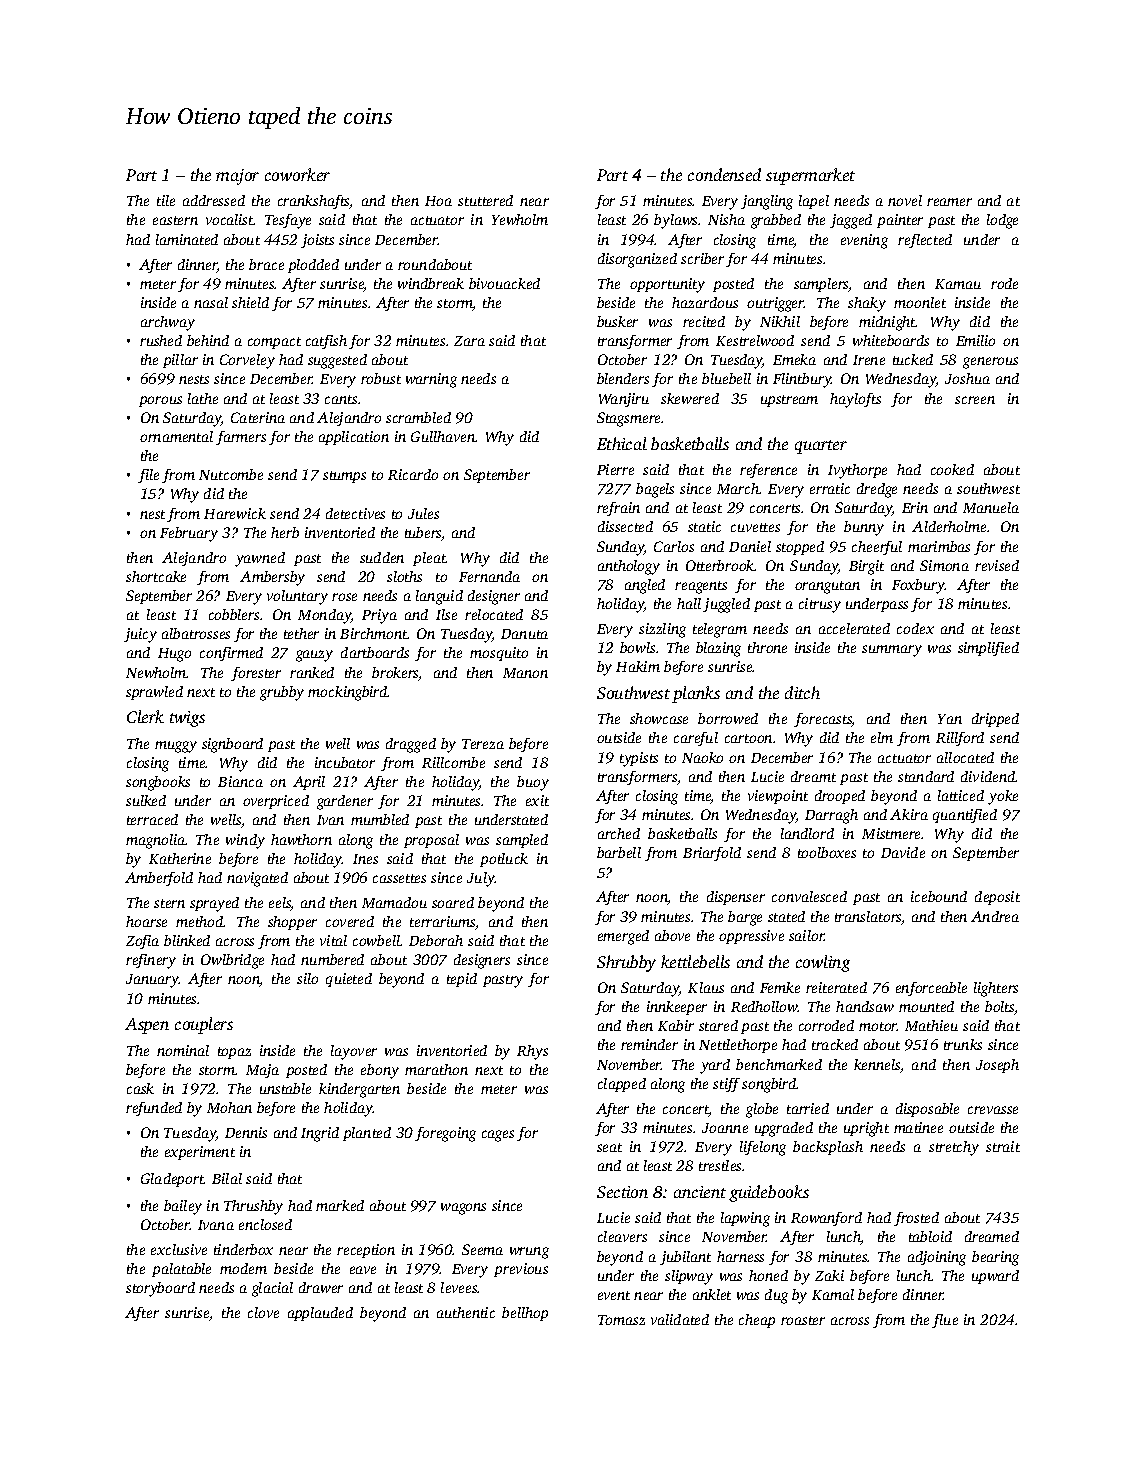 The width and height of the page is (1146, 1483). Describe the element at coordinates (314, 656) in the page. I see `gauzy` at that location.
